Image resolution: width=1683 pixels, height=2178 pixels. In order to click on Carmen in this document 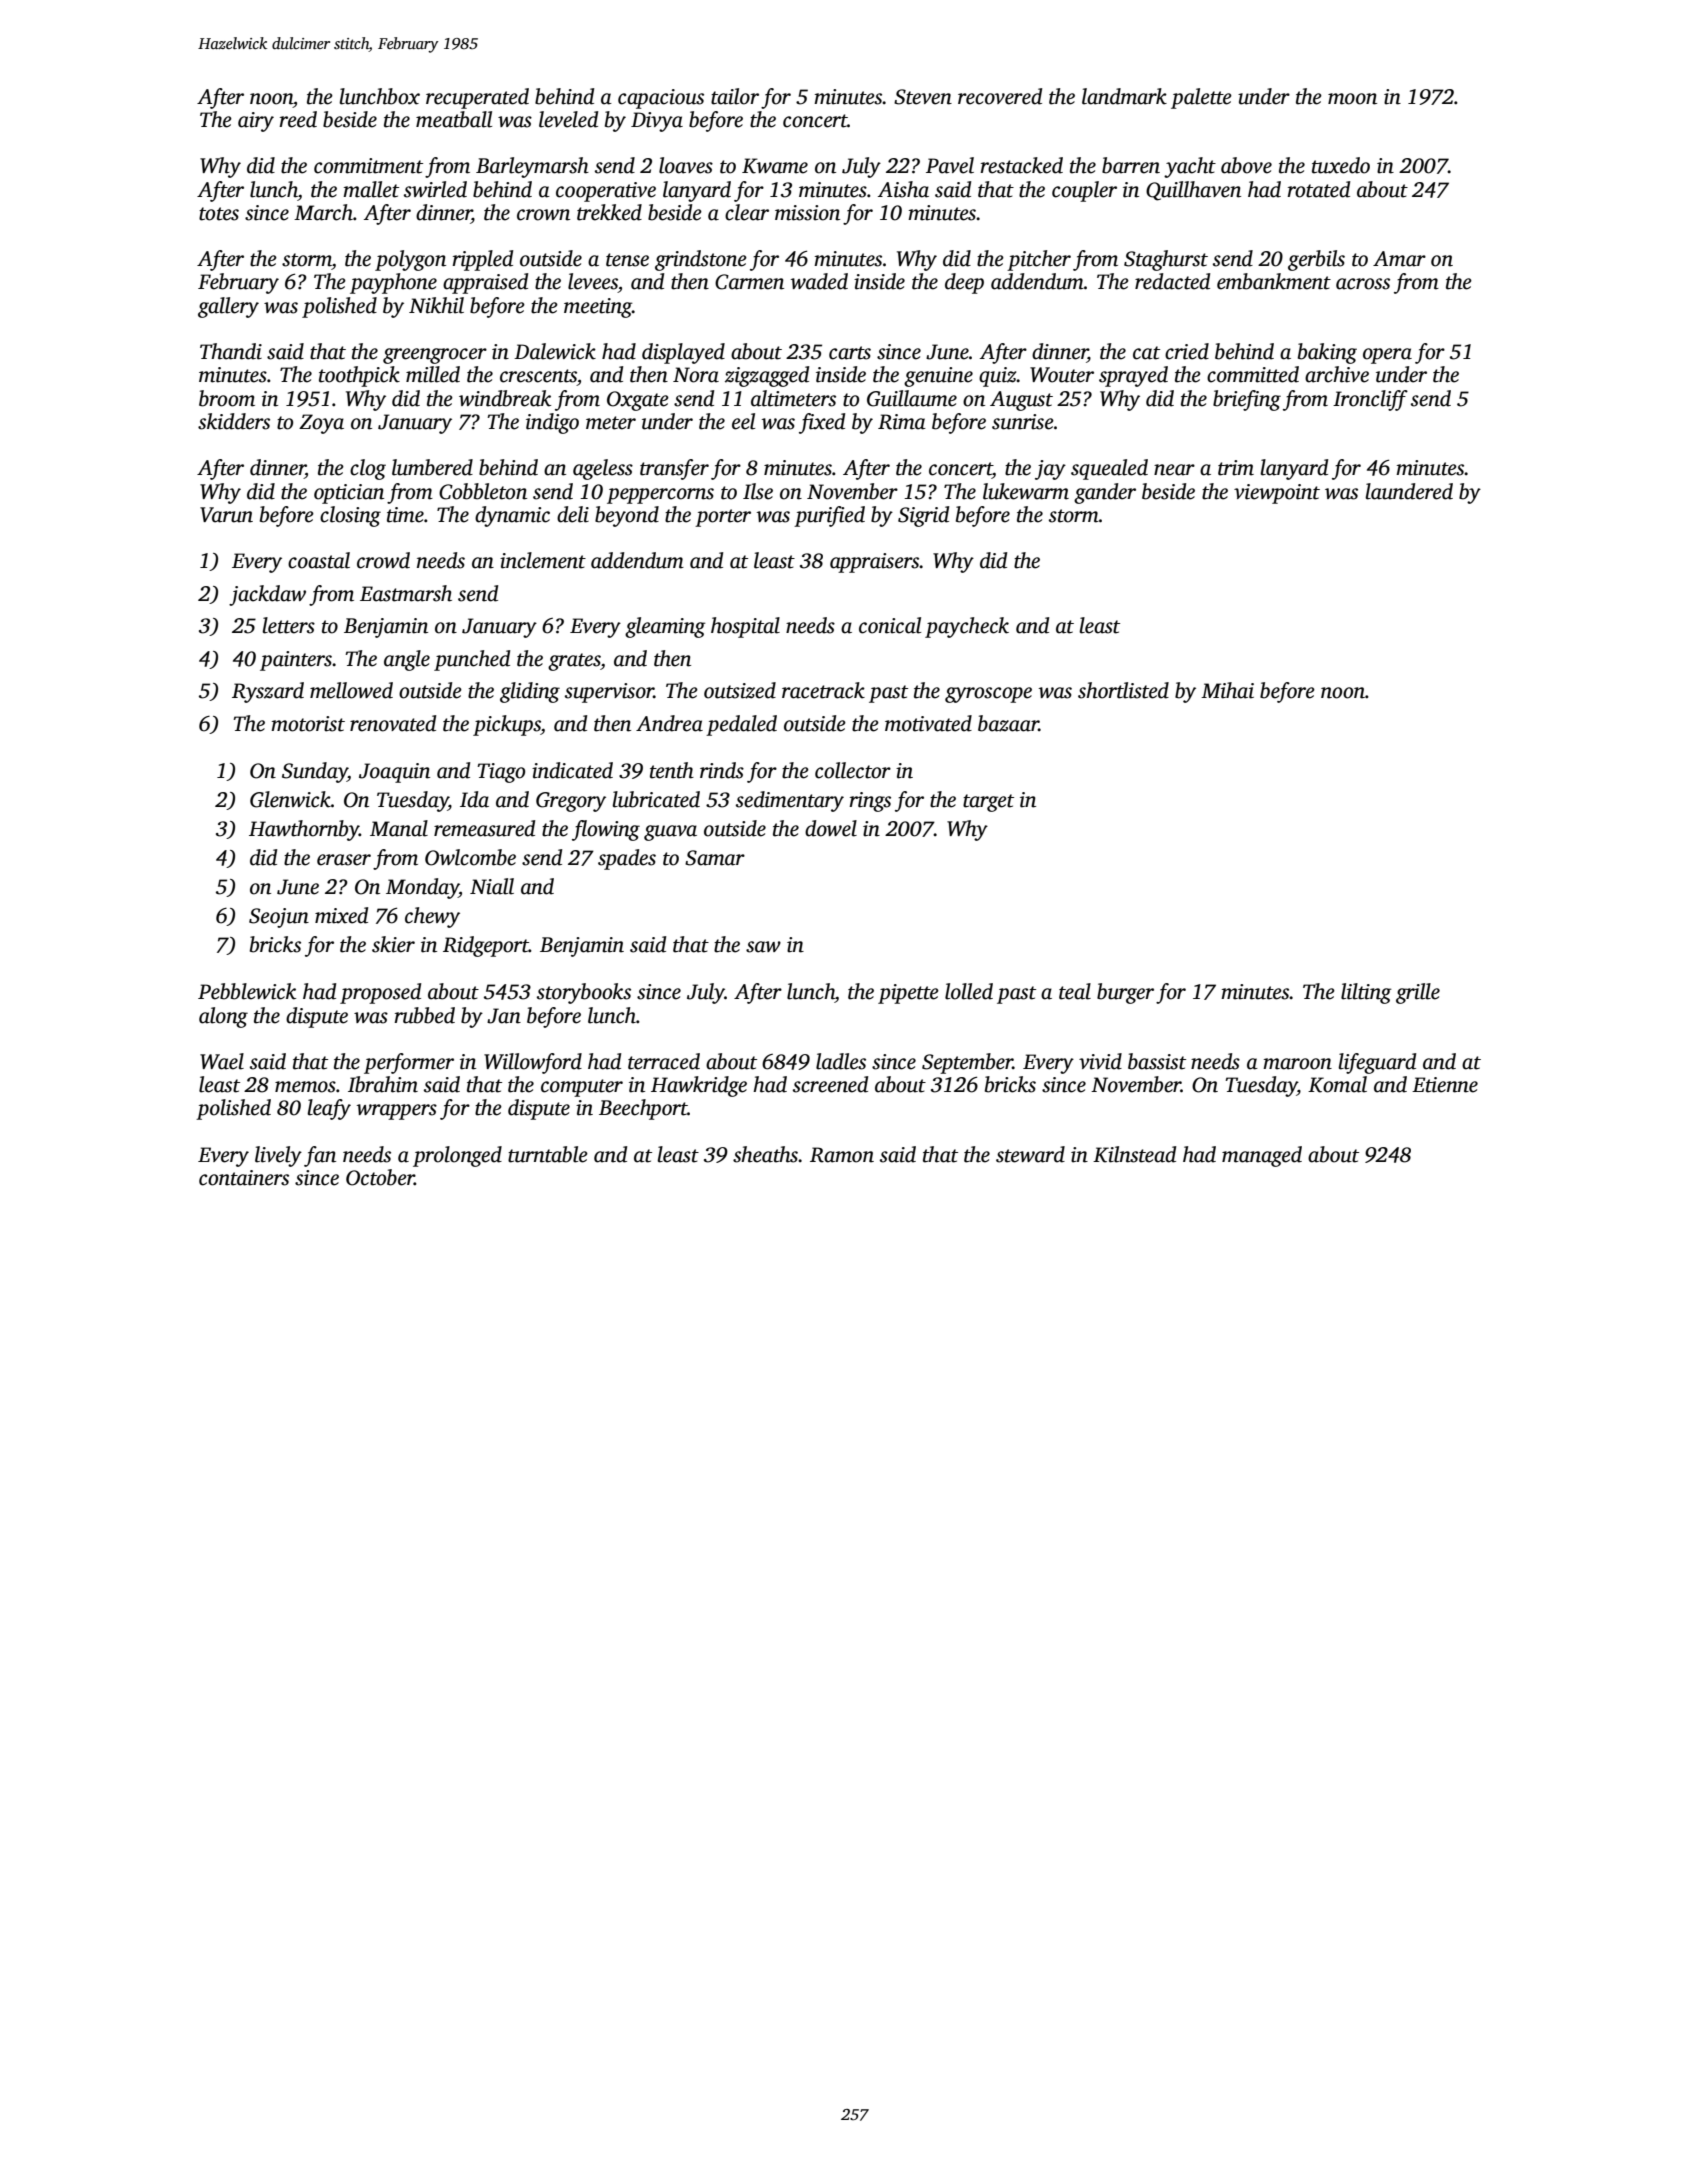, I will do `click(749, 282)`.
